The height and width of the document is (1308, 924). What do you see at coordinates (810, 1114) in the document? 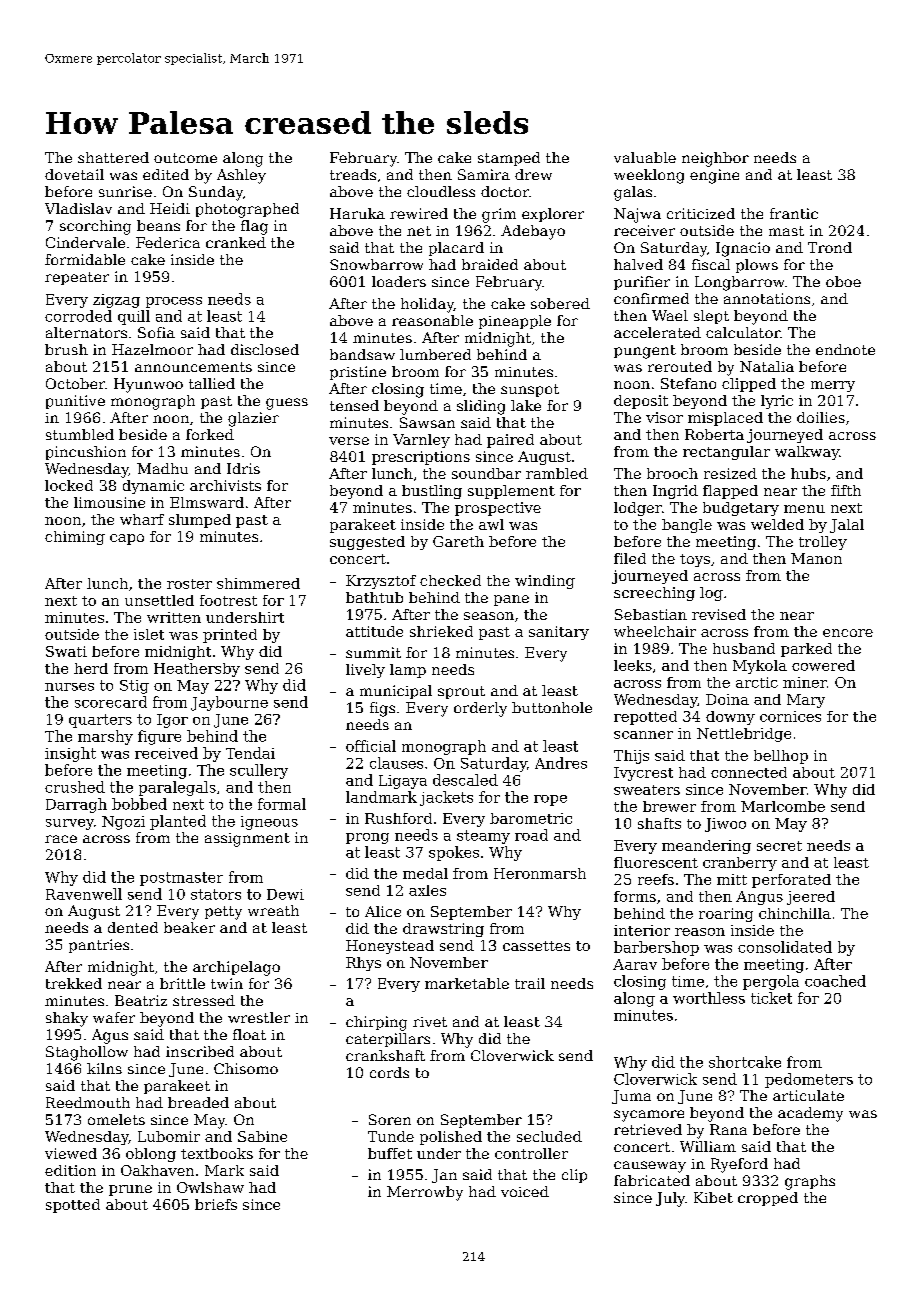
I see `academy` at bounding box center [810, 1114].
